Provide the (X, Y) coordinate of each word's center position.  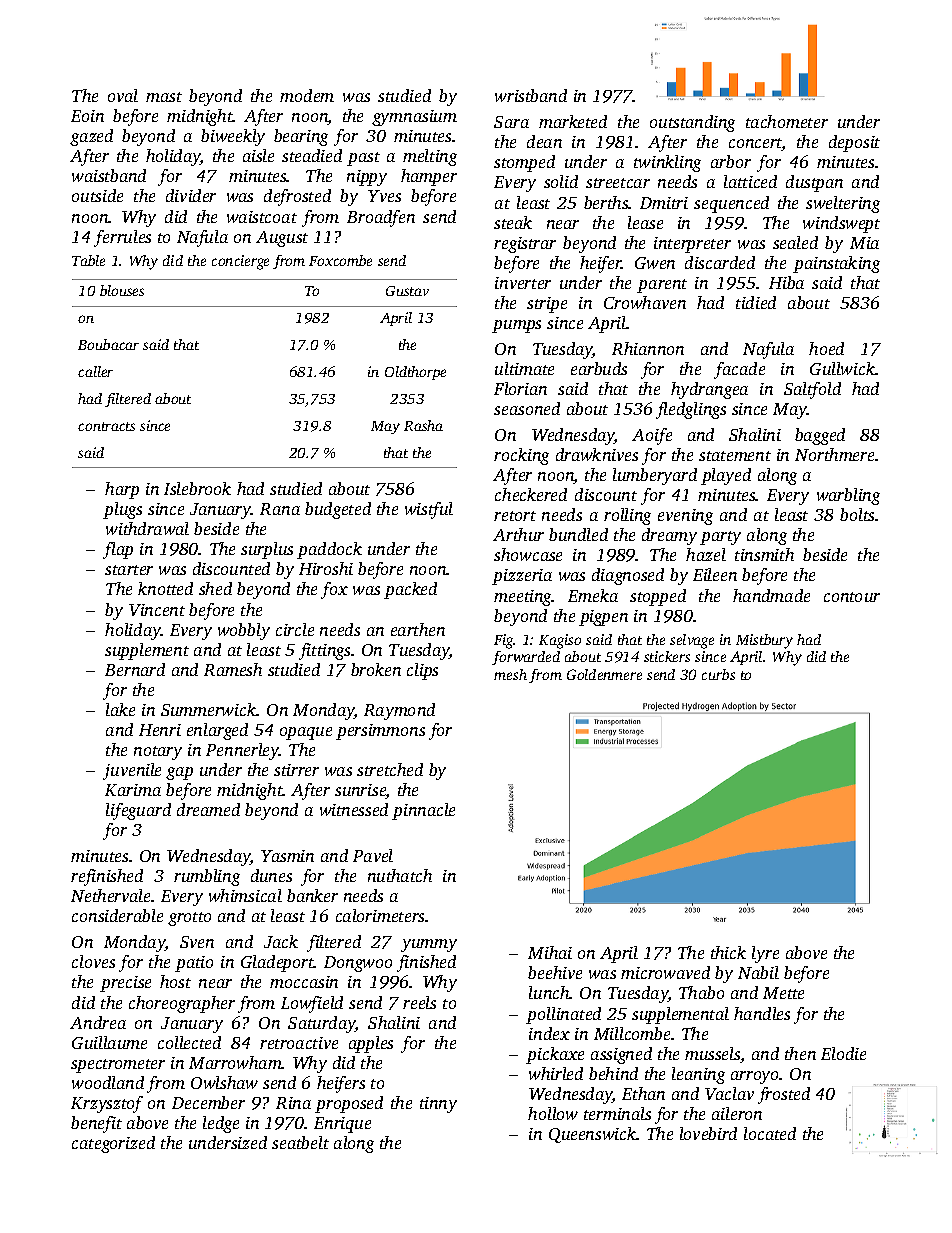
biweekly (233, 137)
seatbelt (300, 1142)
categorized (113, 1144)
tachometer (787, 121)
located (770, 1133)
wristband (531, 95)
